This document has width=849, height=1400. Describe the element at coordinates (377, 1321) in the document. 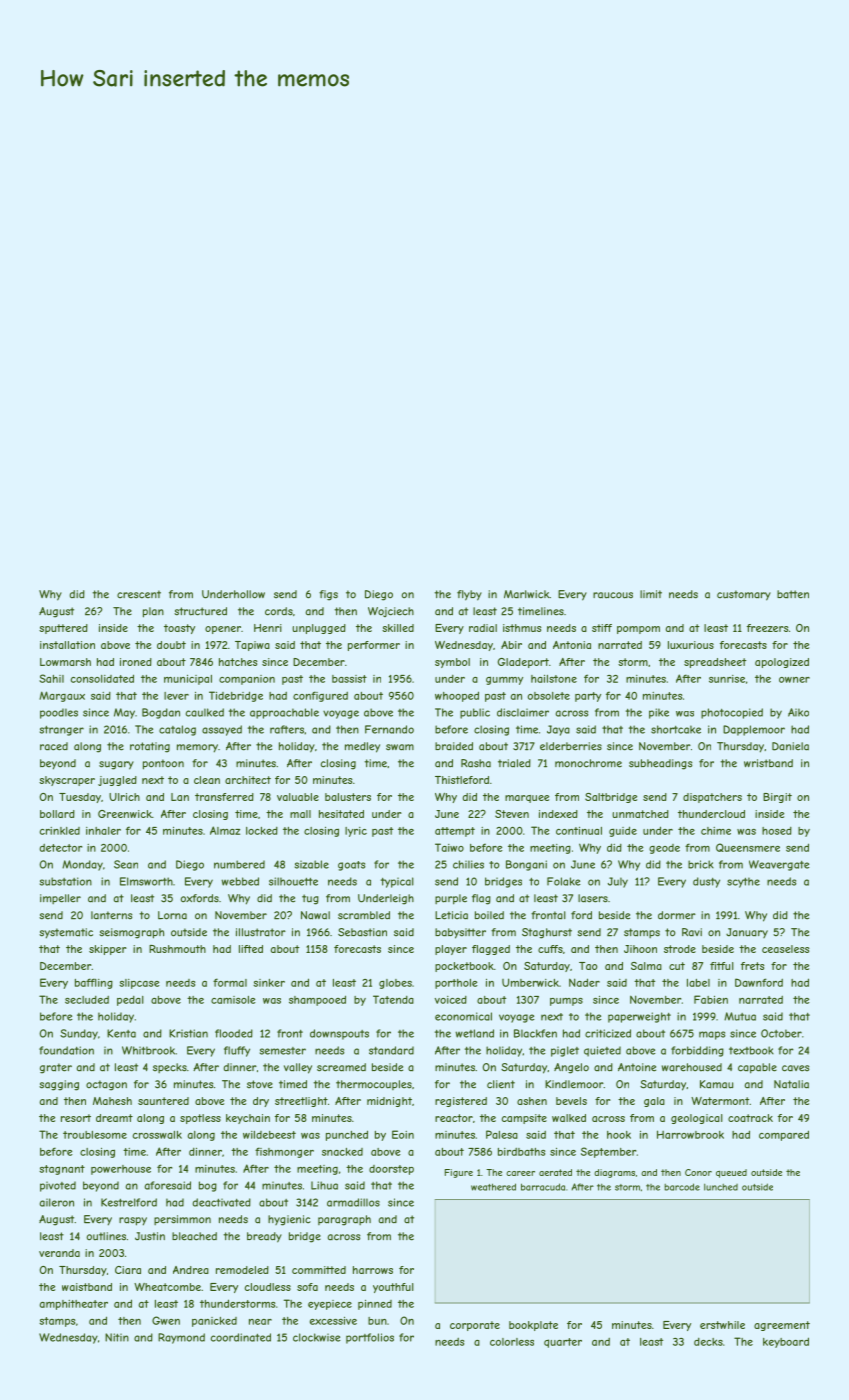

I see `bun` at that location.
